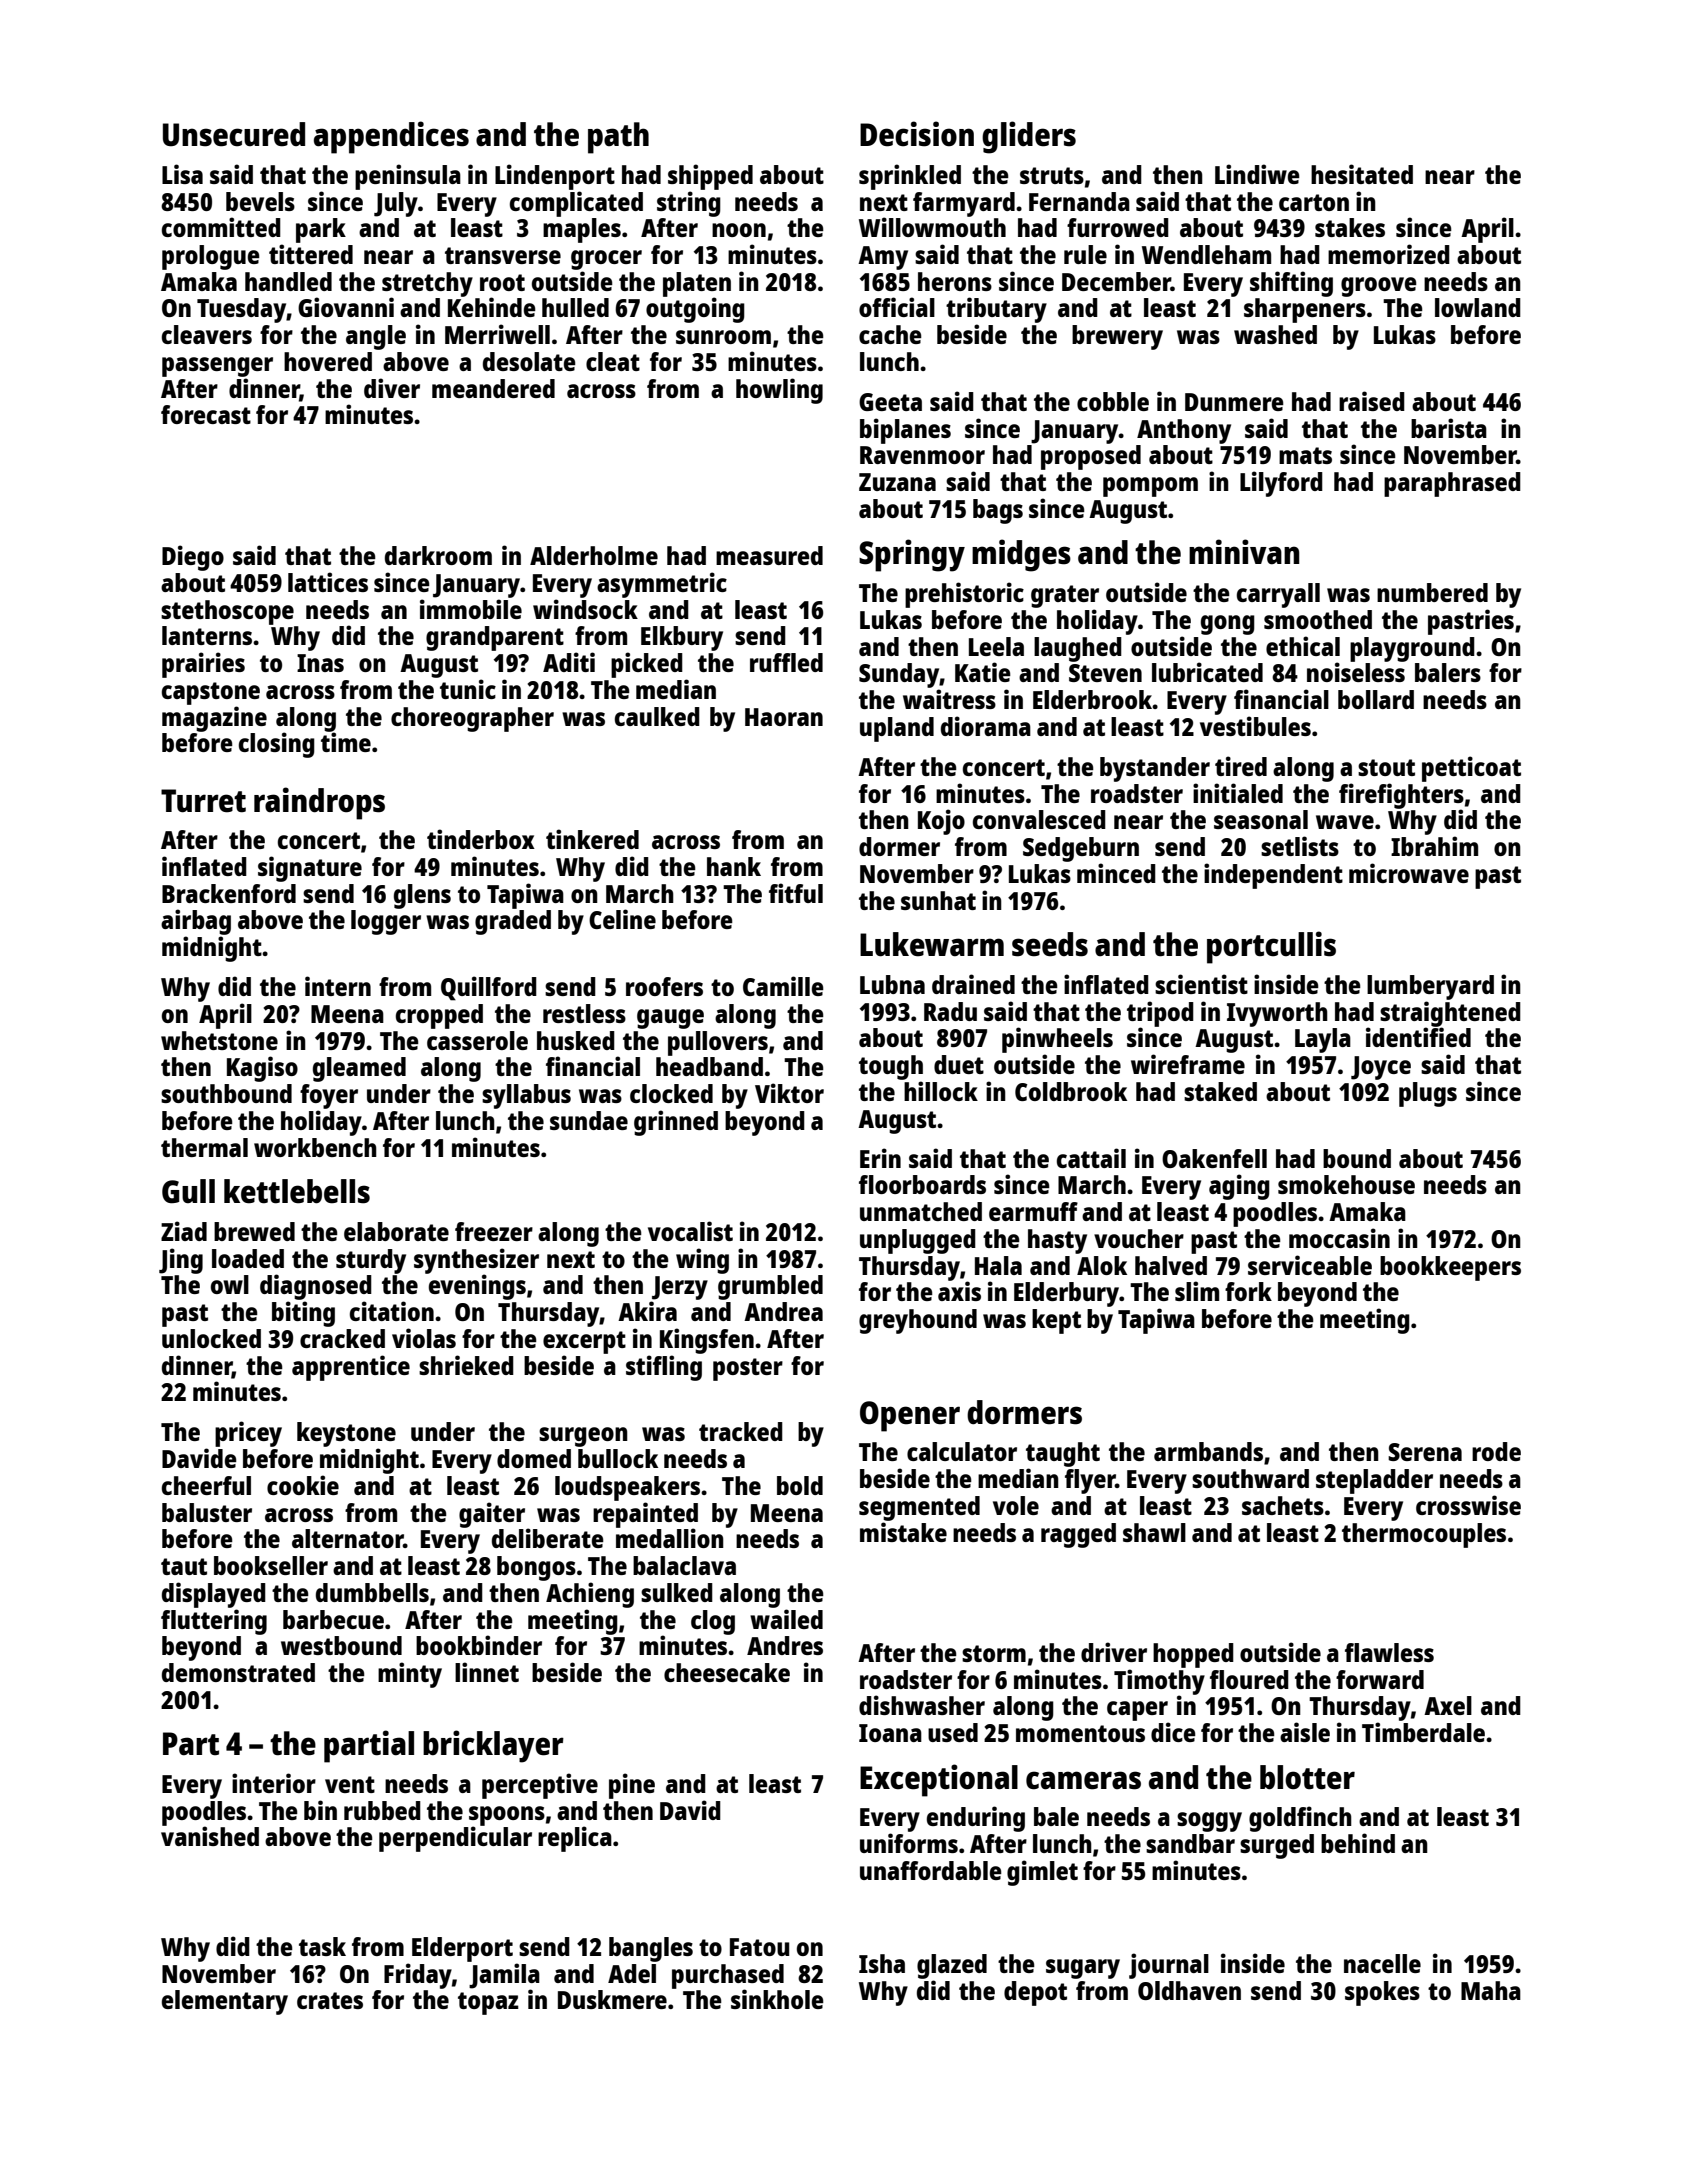  What do you see at coordinates (1042, 1873) in the screenshot?
I see `gimlet` at bounding box center [1042, 1873].
